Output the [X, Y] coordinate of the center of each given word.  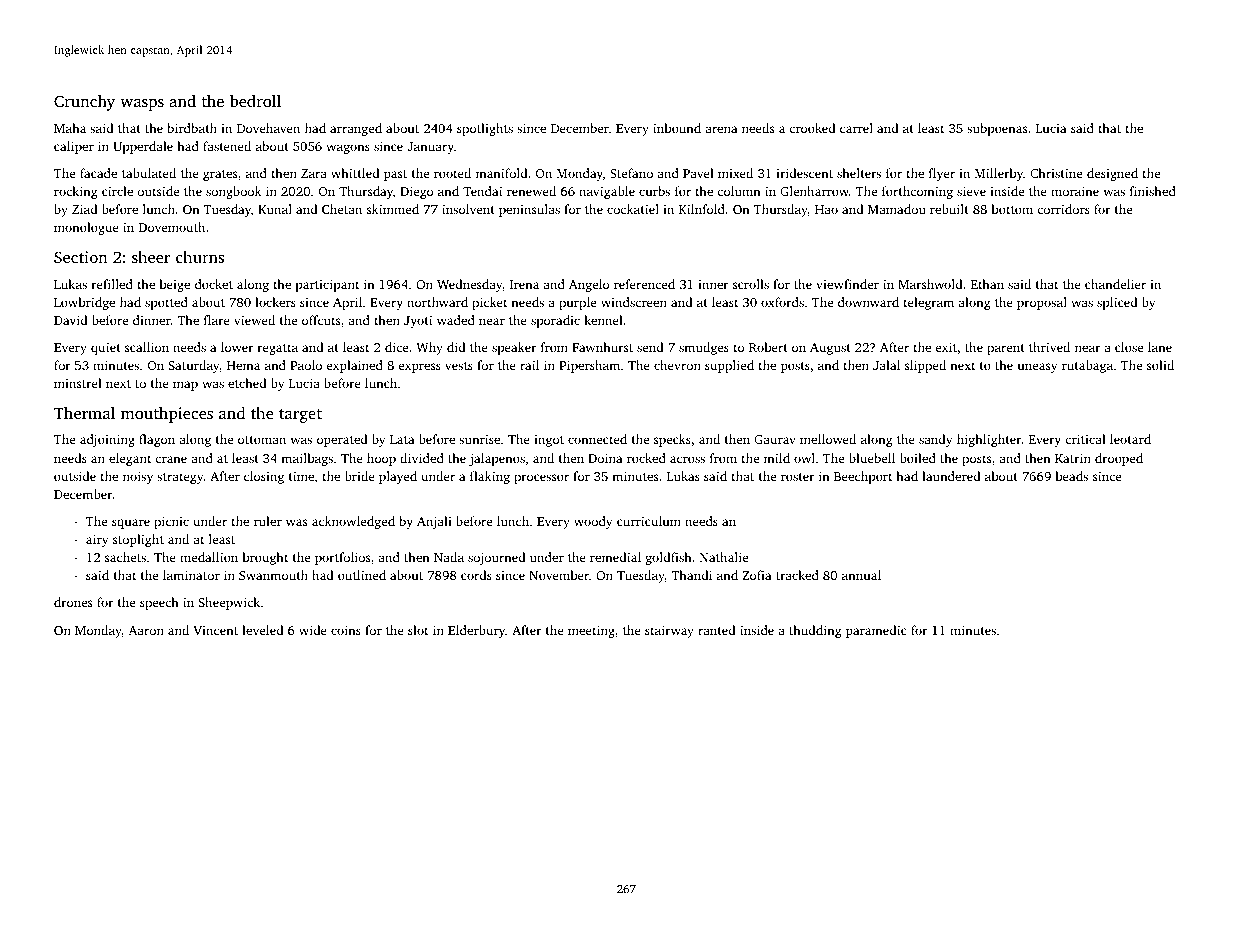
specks [672, 440]
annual [861, 575]
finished [1153, 191]
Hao [826, 209]
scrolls [751, 284]
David [70, 320]
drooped [1119, 459]
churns [200, 256]
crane [171, 459]
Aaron [146, 630]
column [739, 191]
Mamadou [897, 209]
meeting [591, 631]
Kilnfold [702, 209]
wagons [348, 149]
